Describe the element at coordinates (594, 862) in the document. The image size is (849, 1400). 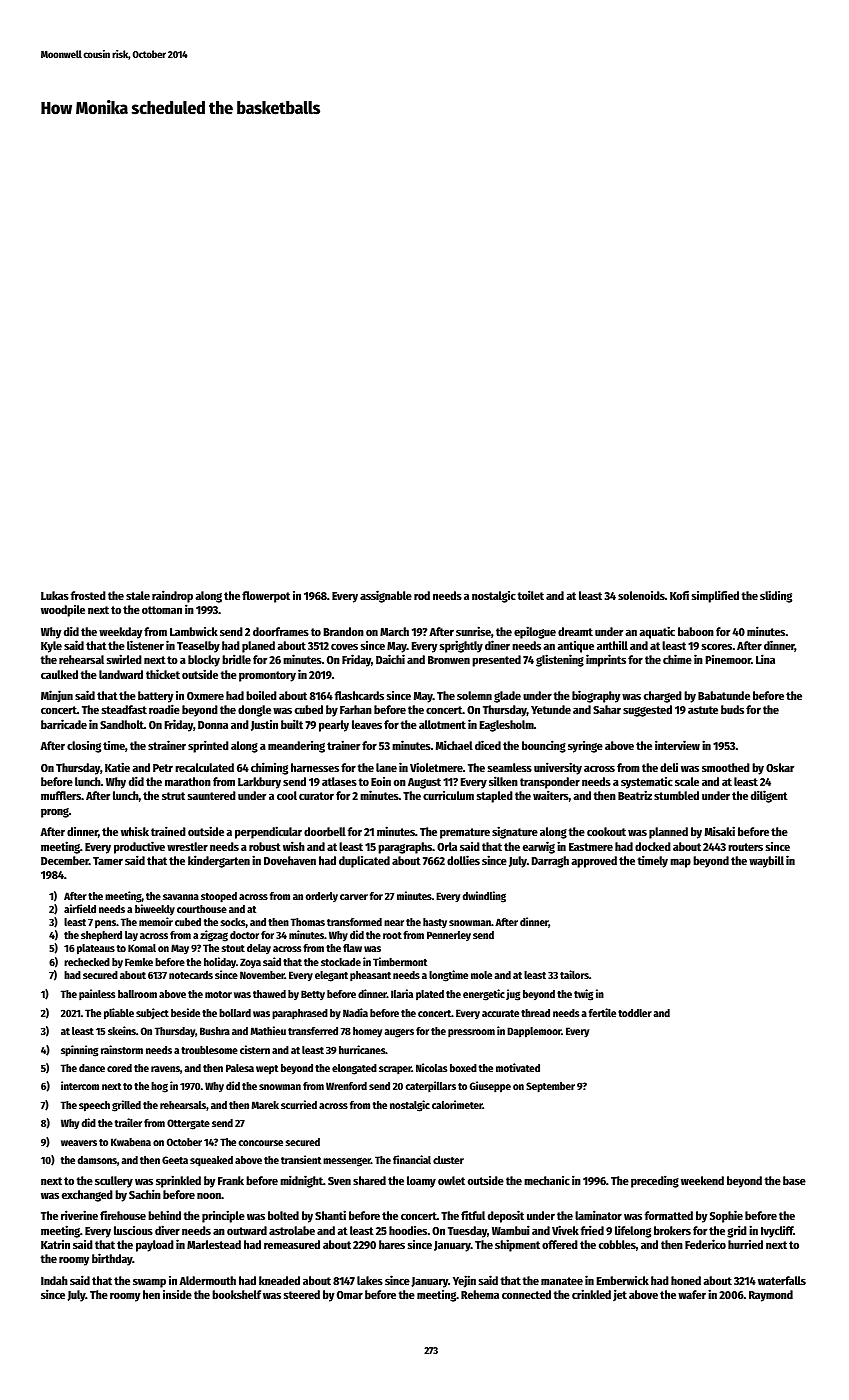
I see `approved` at that location.
